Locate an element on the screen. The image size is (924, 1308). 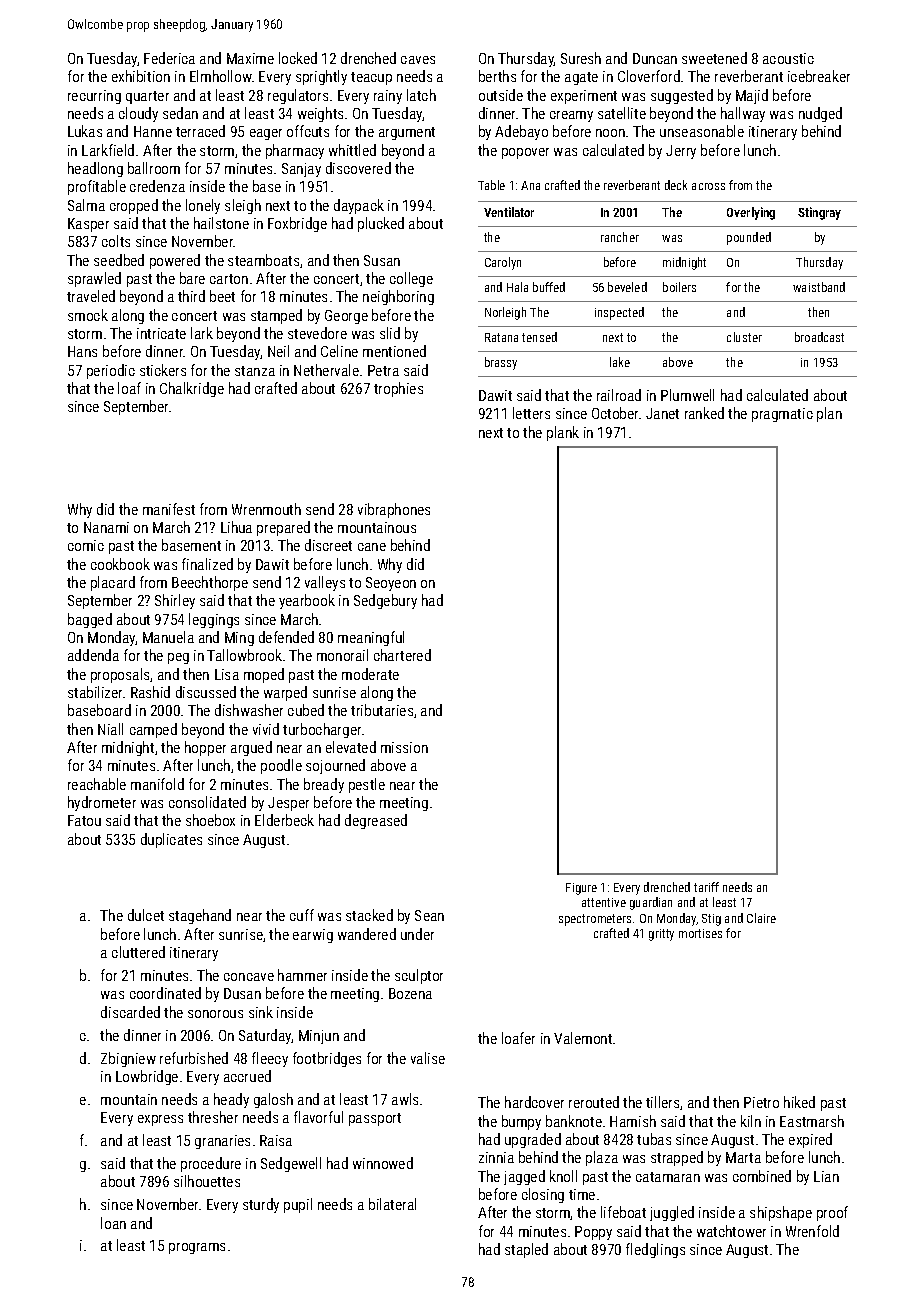
mission is located at coordinates (404, 747).
